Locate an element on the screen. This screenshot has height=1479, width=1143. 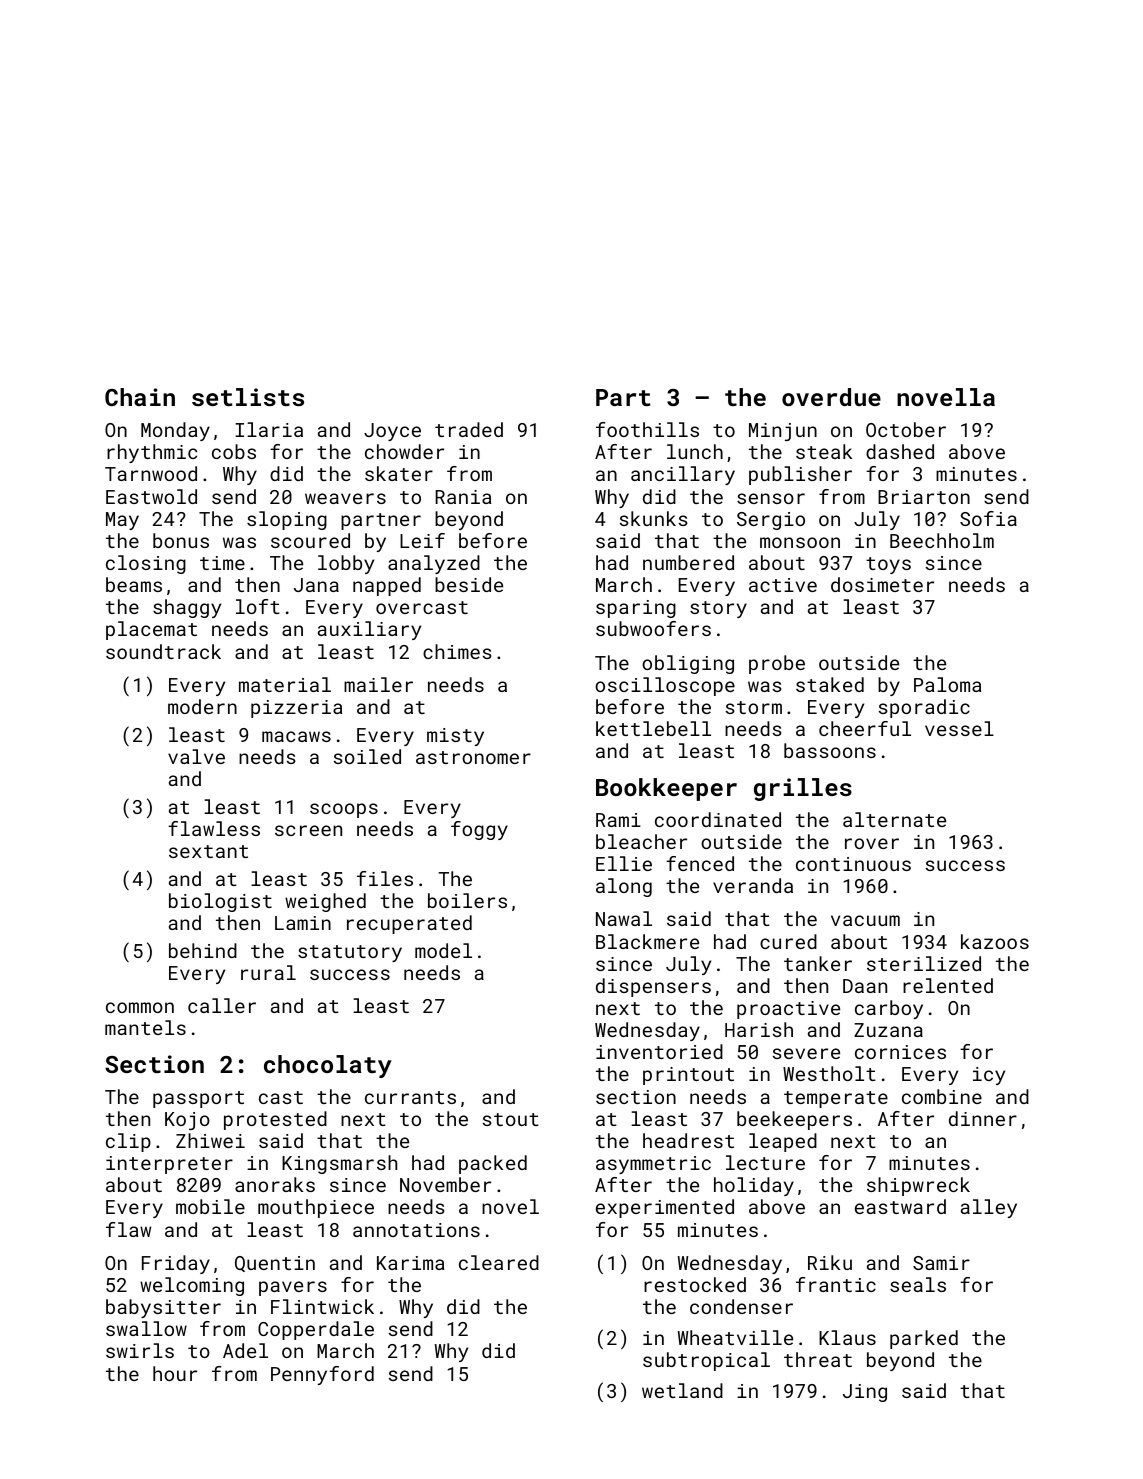
rhythmic is located at coordinates (152, 453).
